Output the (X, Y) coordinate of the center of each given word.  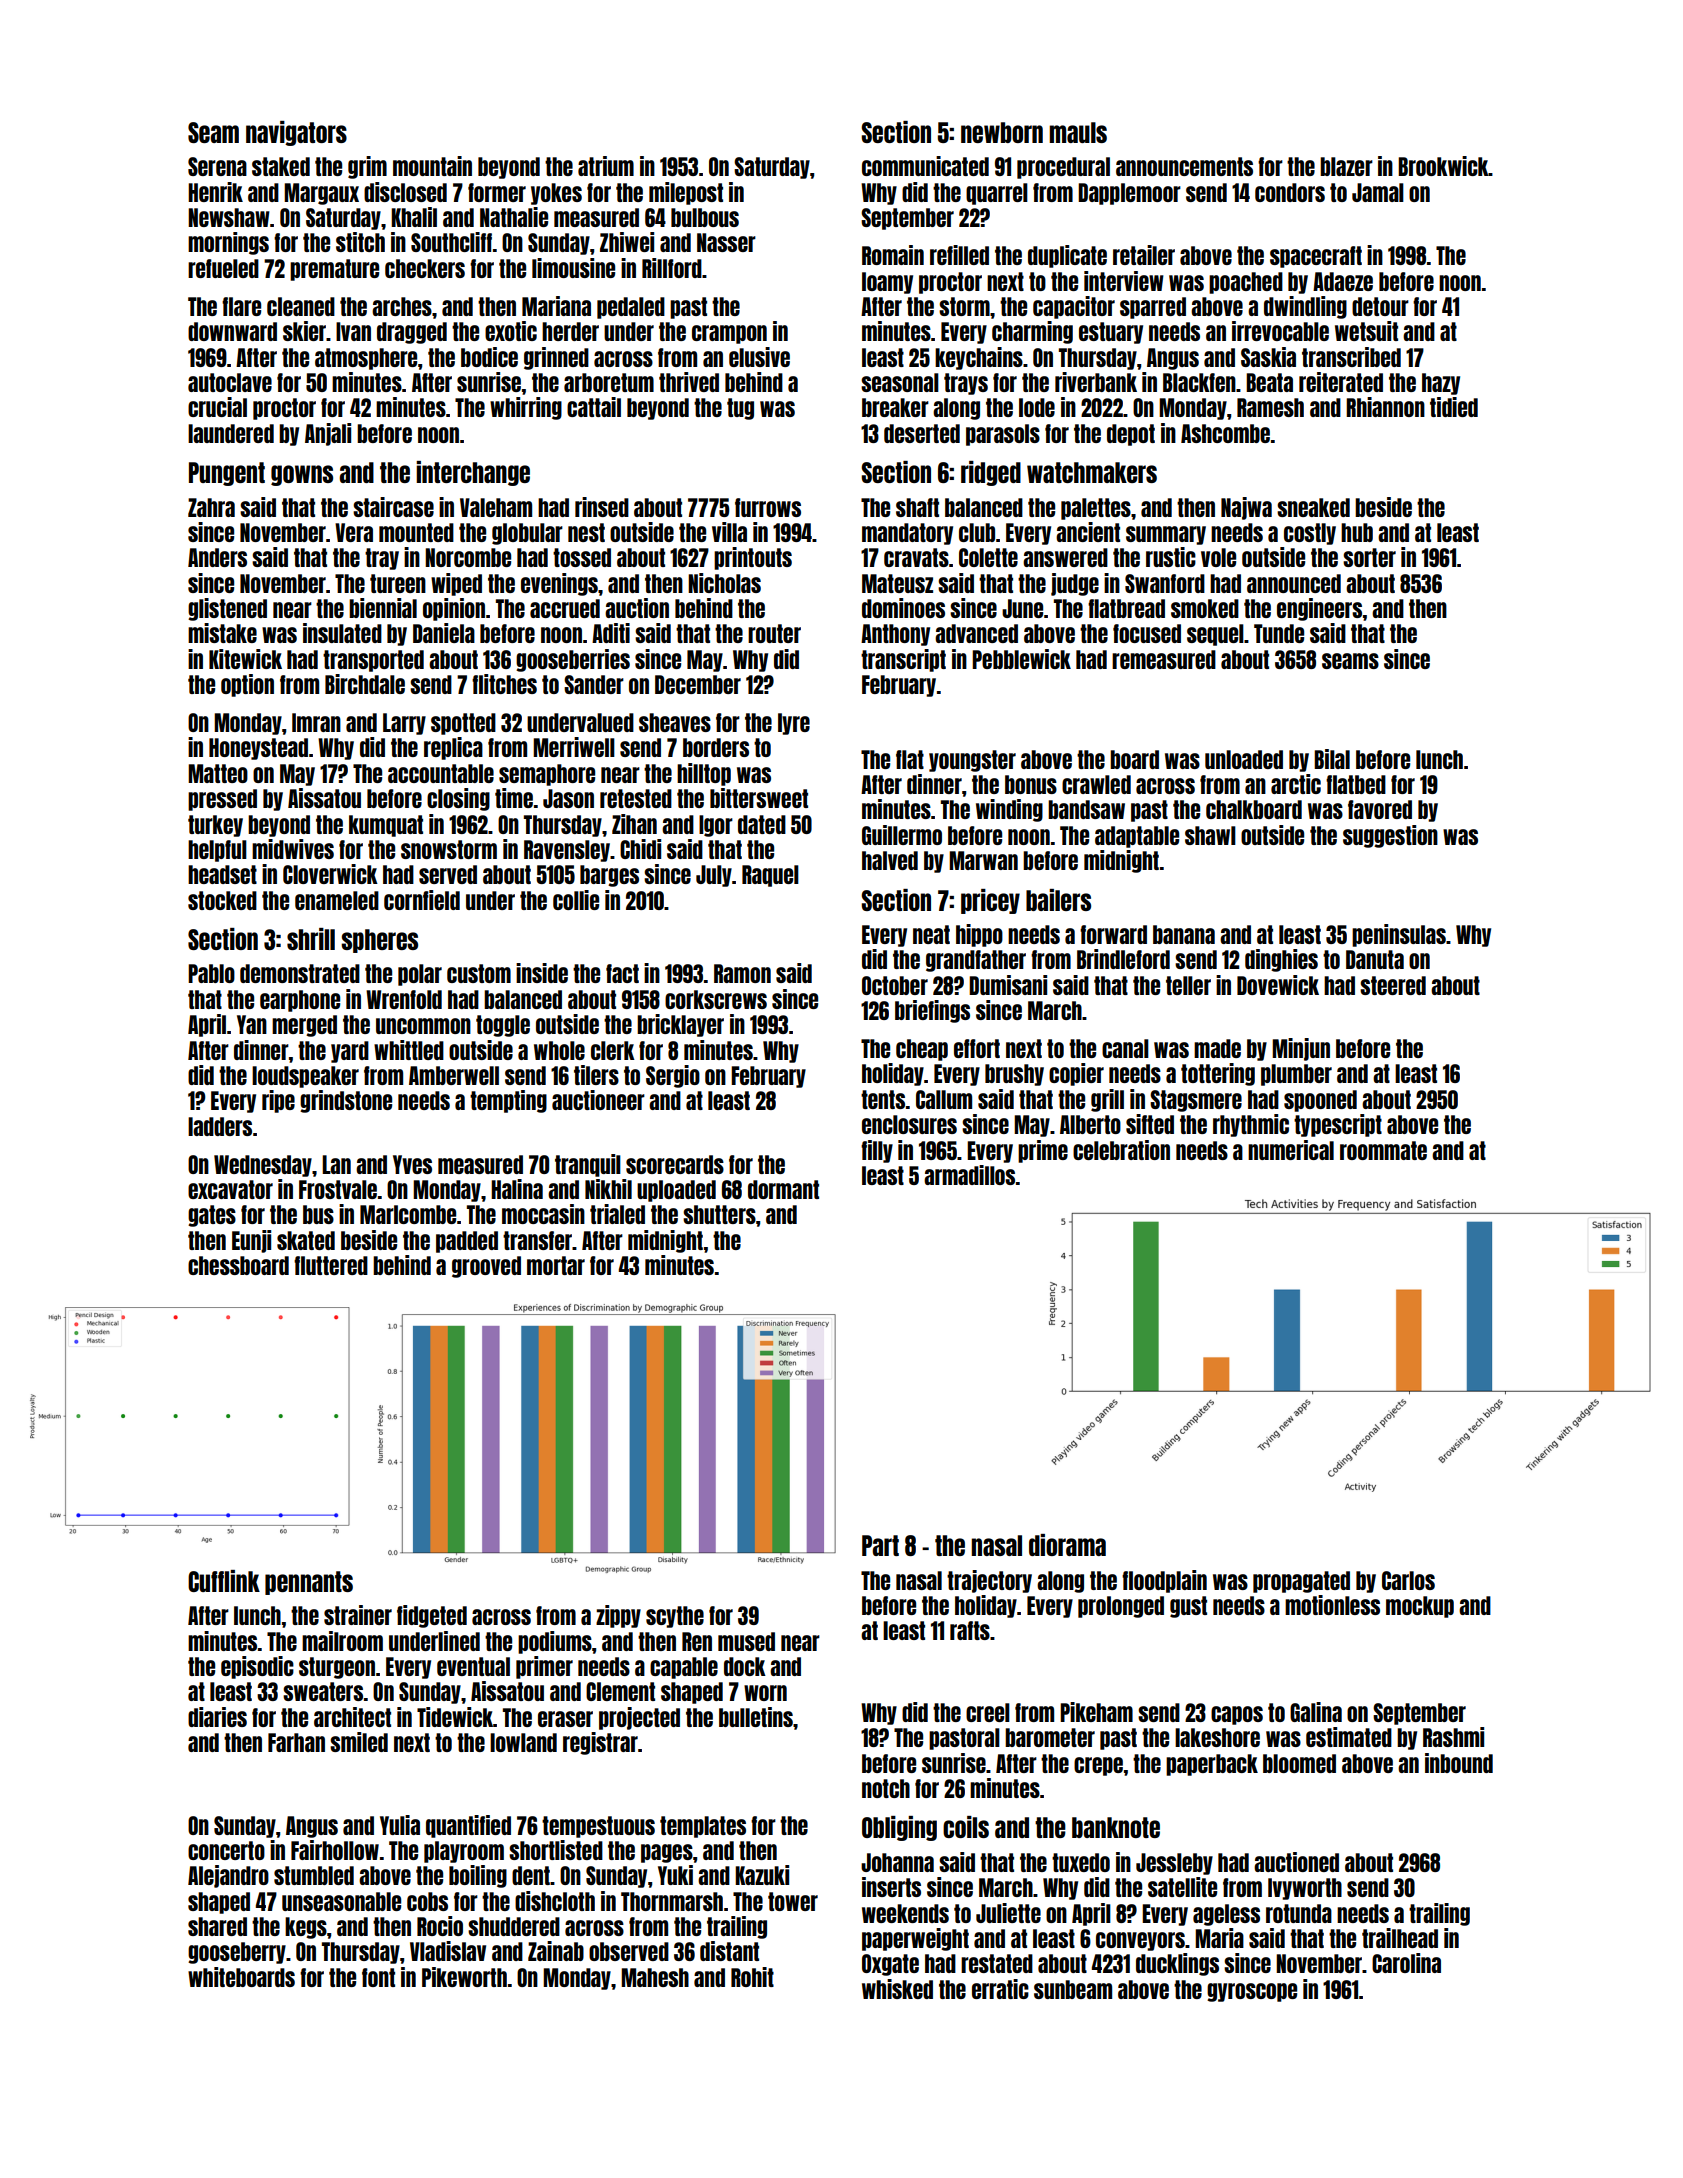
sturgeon (337, 1668)
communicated (925, 166)
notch (886, 1788)
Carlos (1408, 1580)
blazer (1346, 166)
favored (1380, 809)
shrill (311, 939)
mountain (432, 166)
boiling (478, 1876)
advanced (976, 633)
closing (458, 799)
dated (762, 824)
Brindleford (1123, 959)
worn (765, 1693)
